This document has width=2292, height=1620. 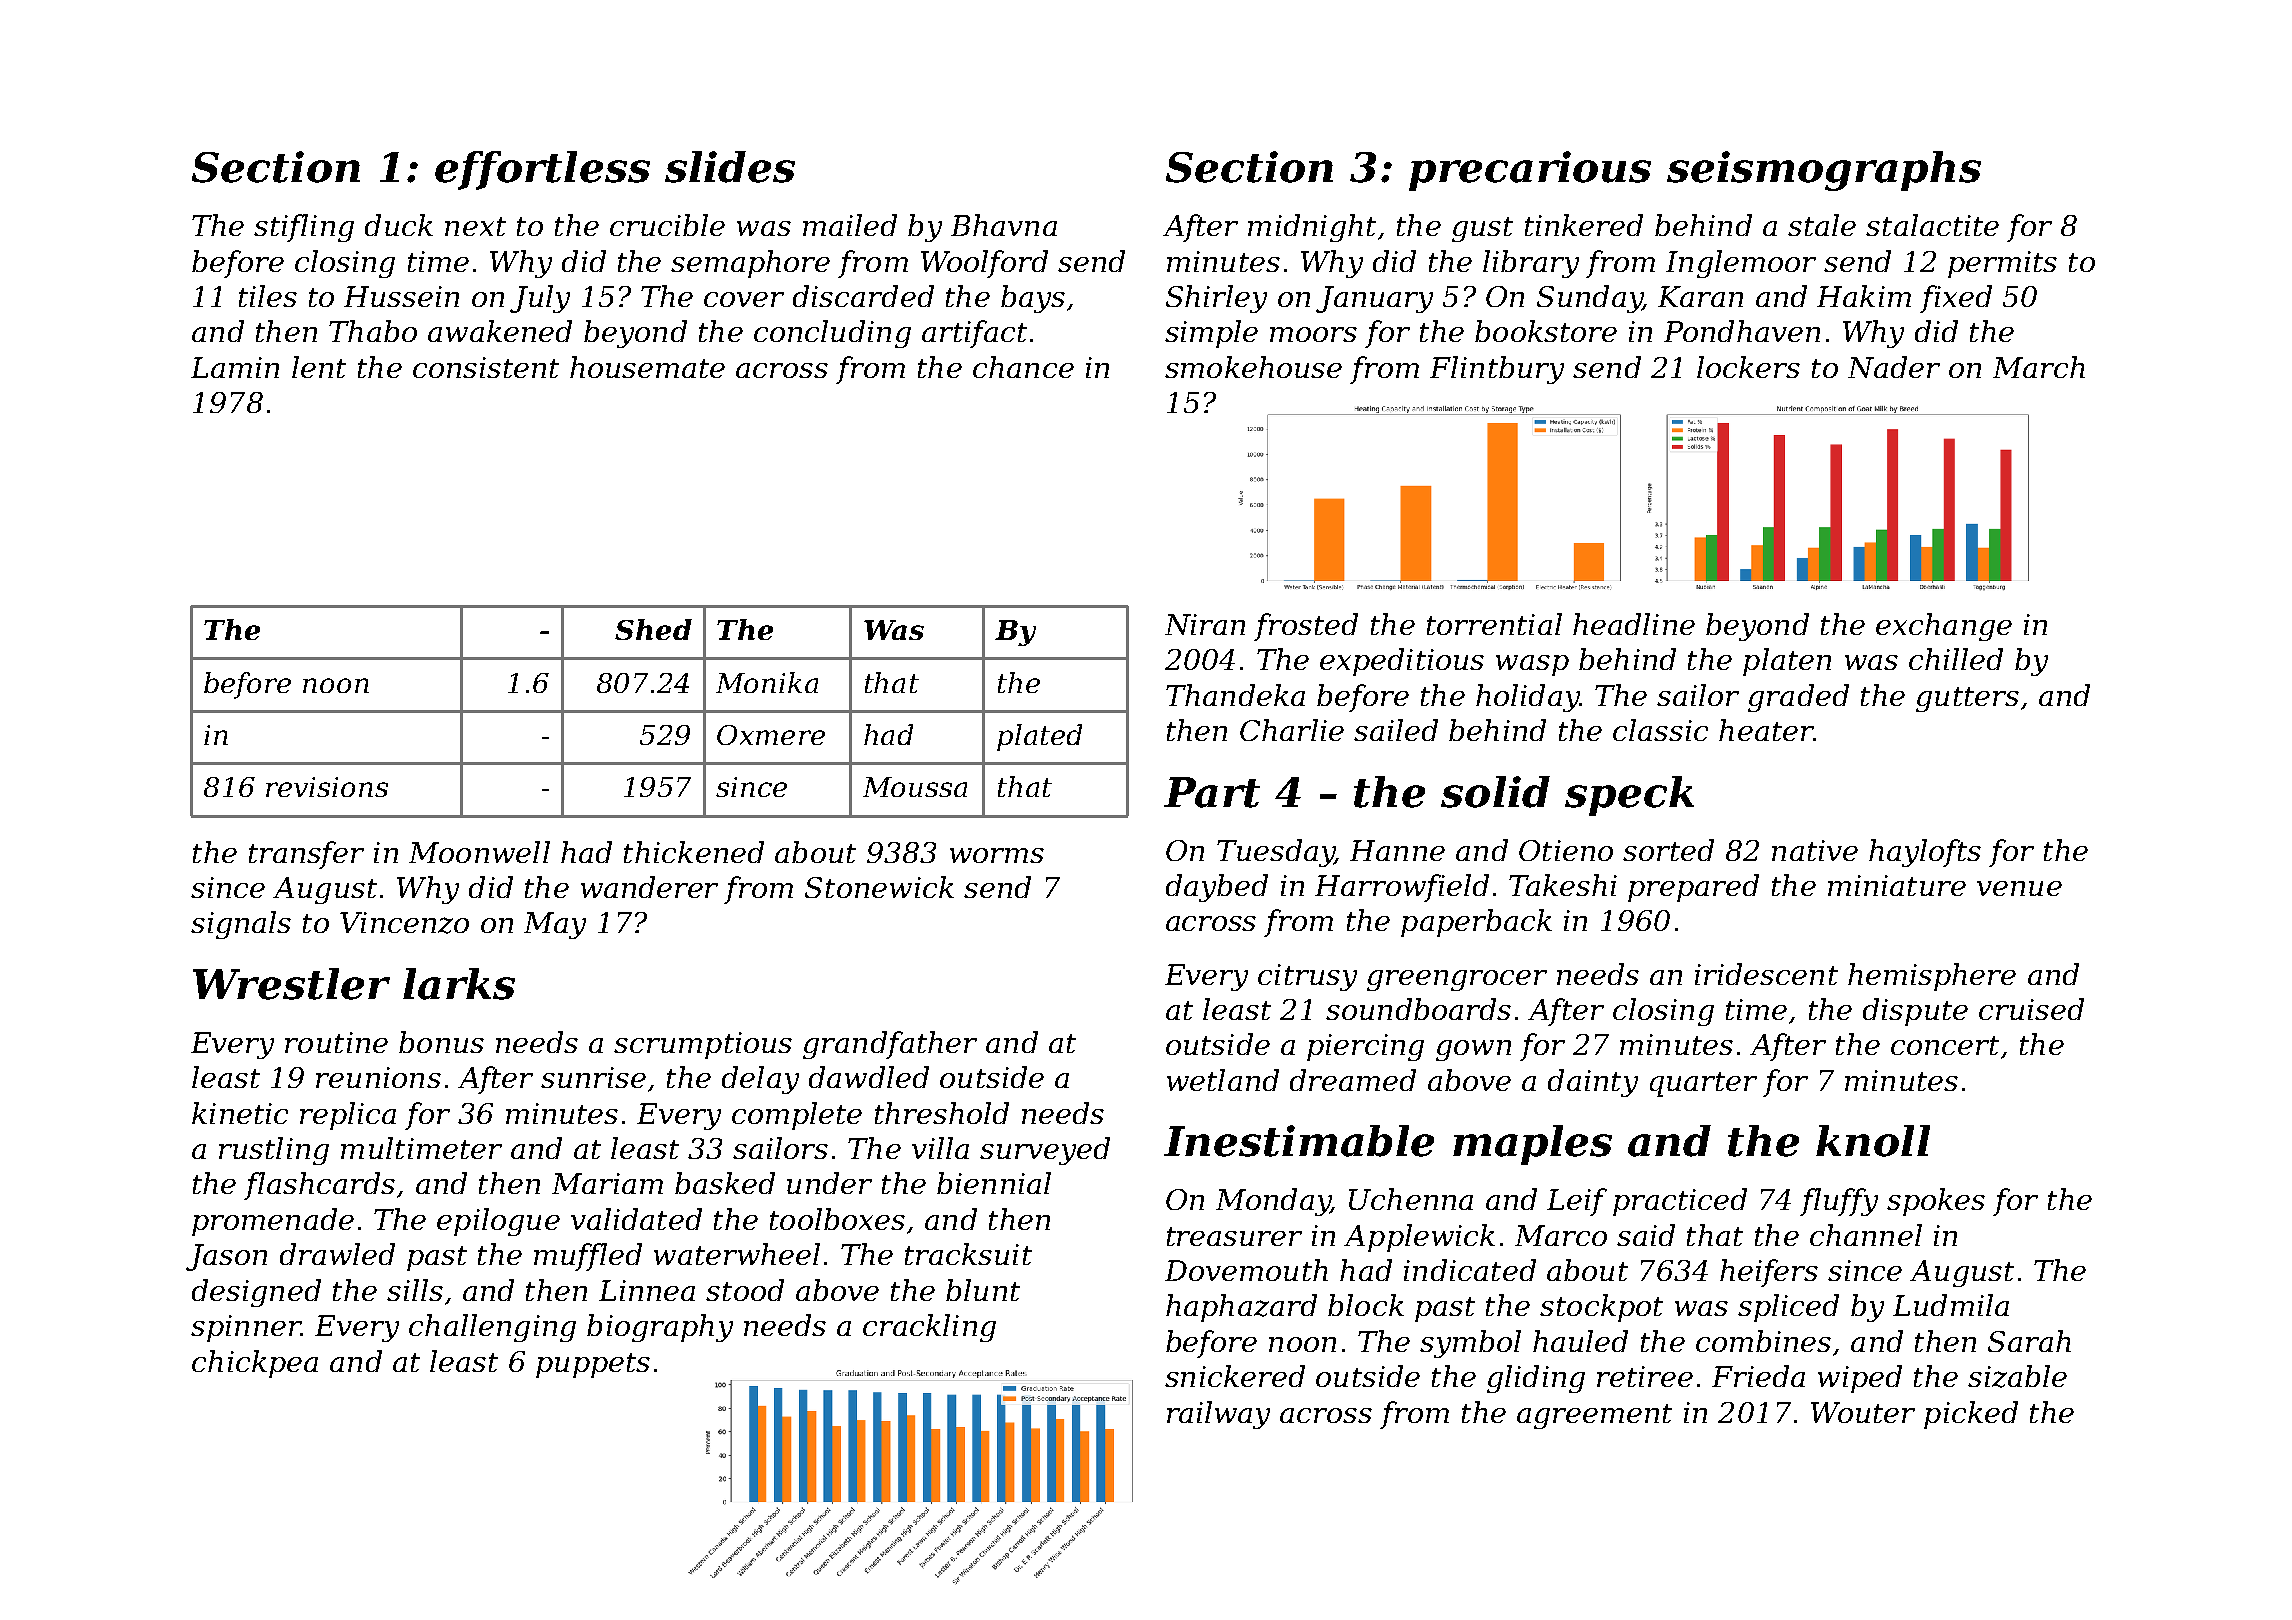 What do you see at coordinates (997, 855) in the document?
I see `worms` at bounding box center [997, 855].
